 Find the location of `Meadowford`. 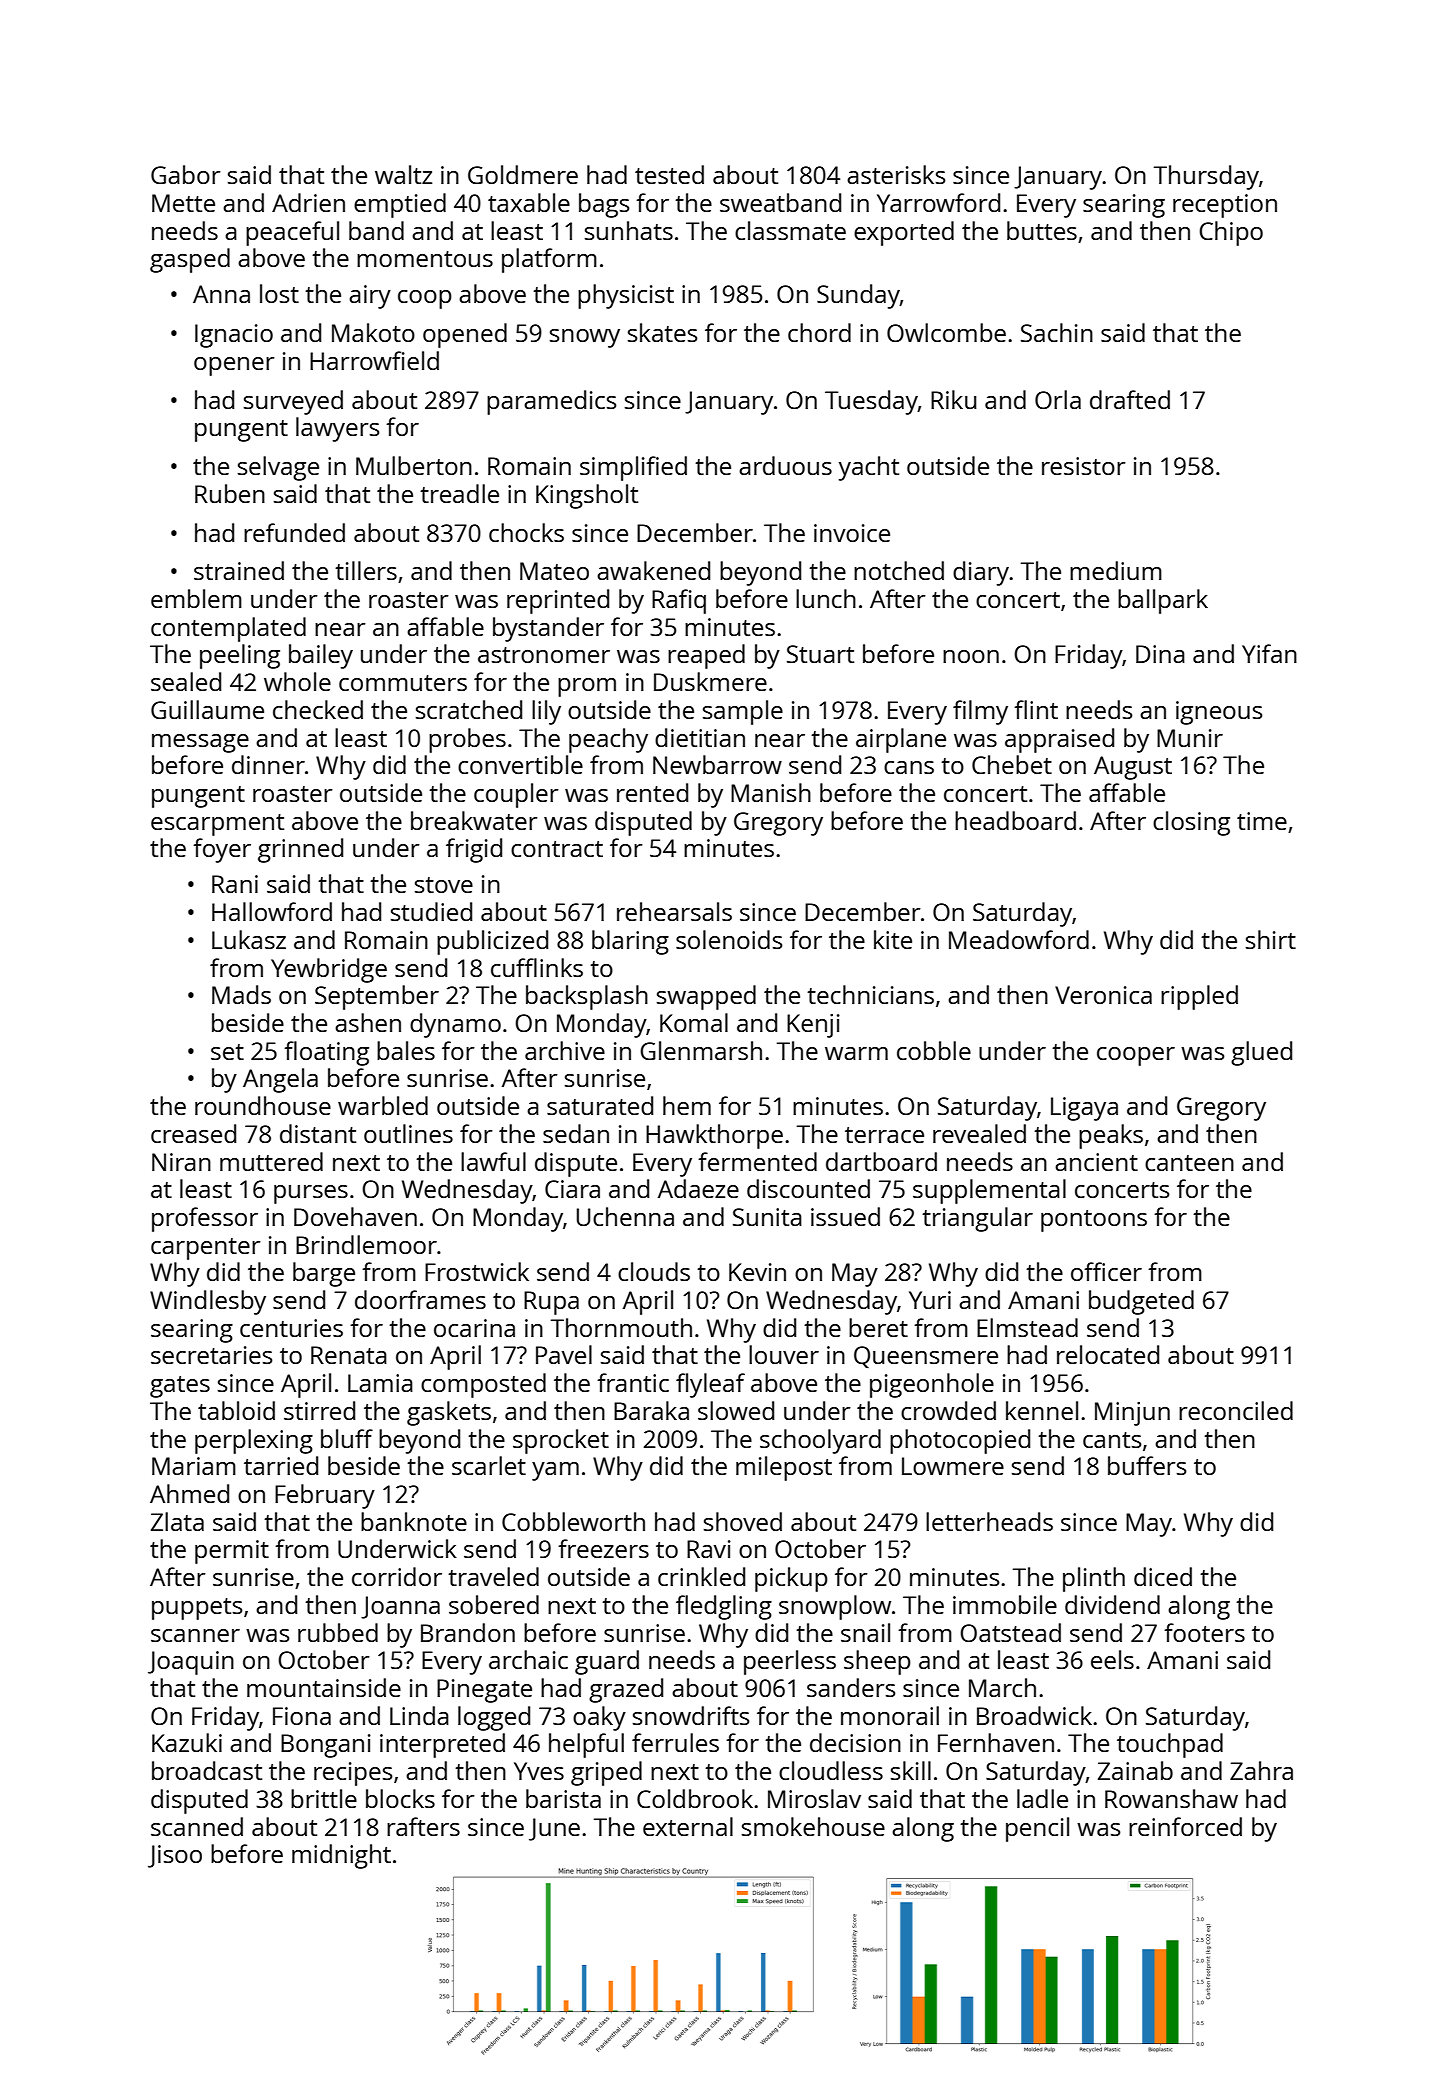

Meadowford is located at coordinates (1019, 939).
